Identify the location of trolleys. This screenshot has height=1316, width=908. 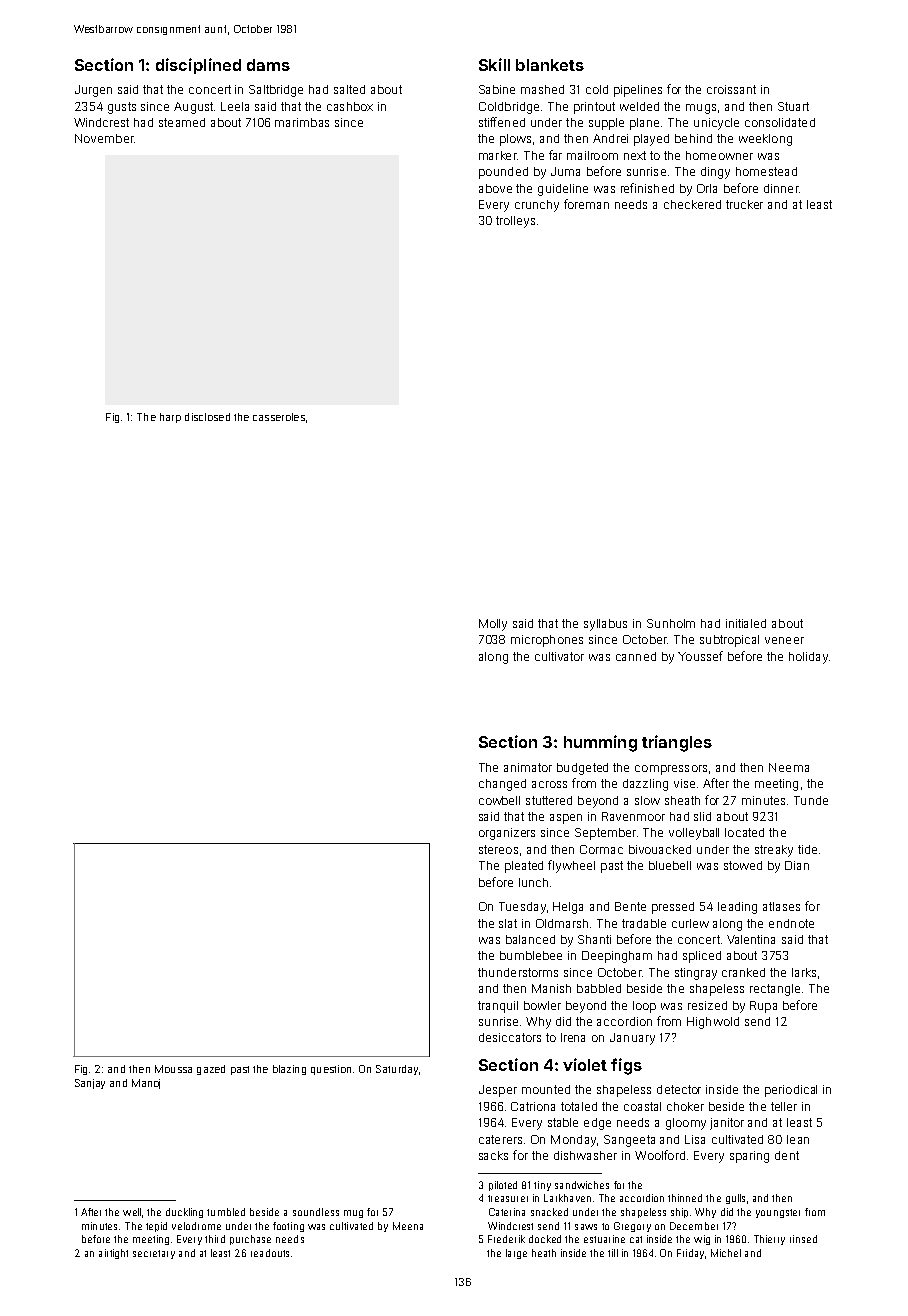
(515, 222).
